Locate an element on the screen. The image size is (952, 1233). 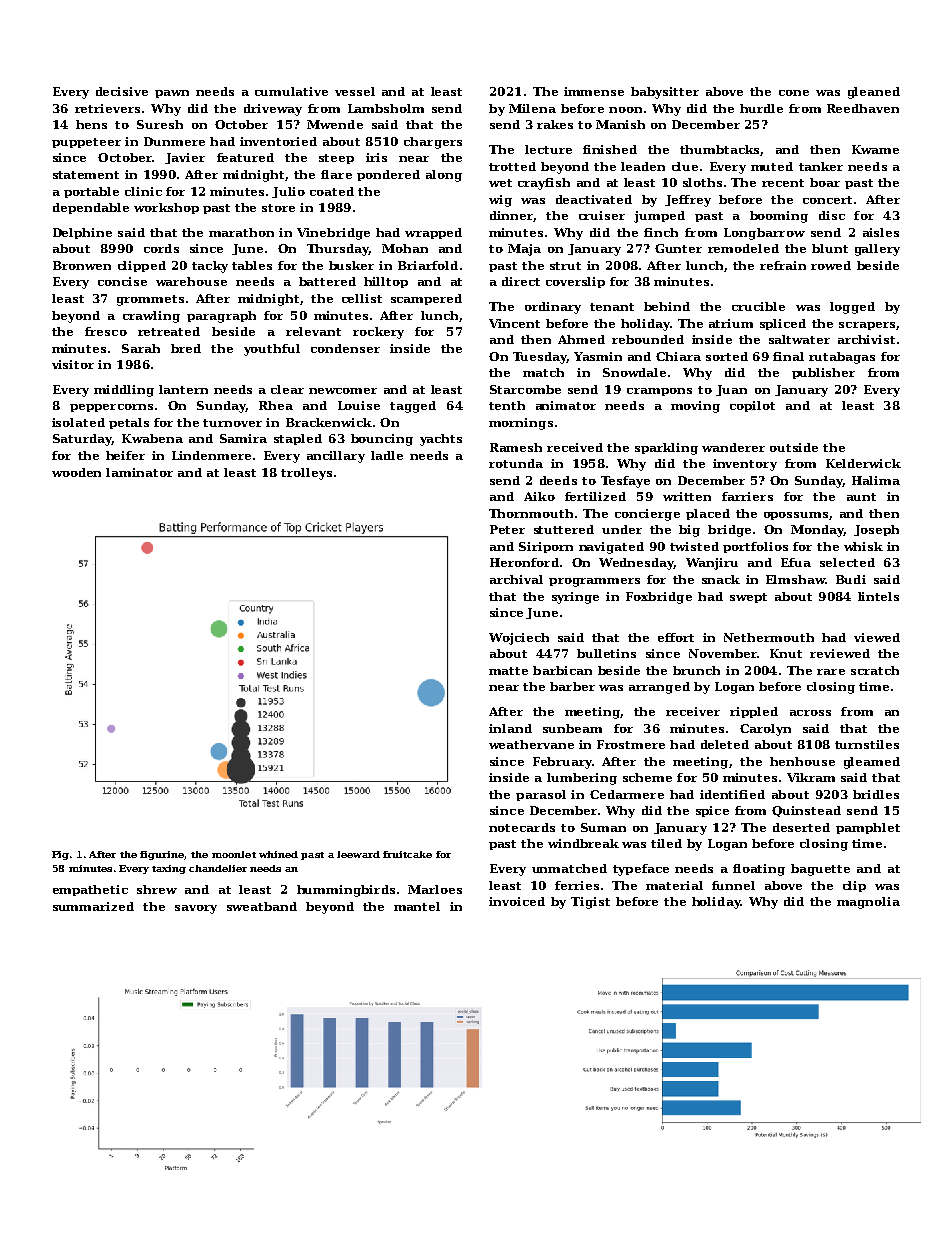
fresco is located at coordinates (106, 331).
